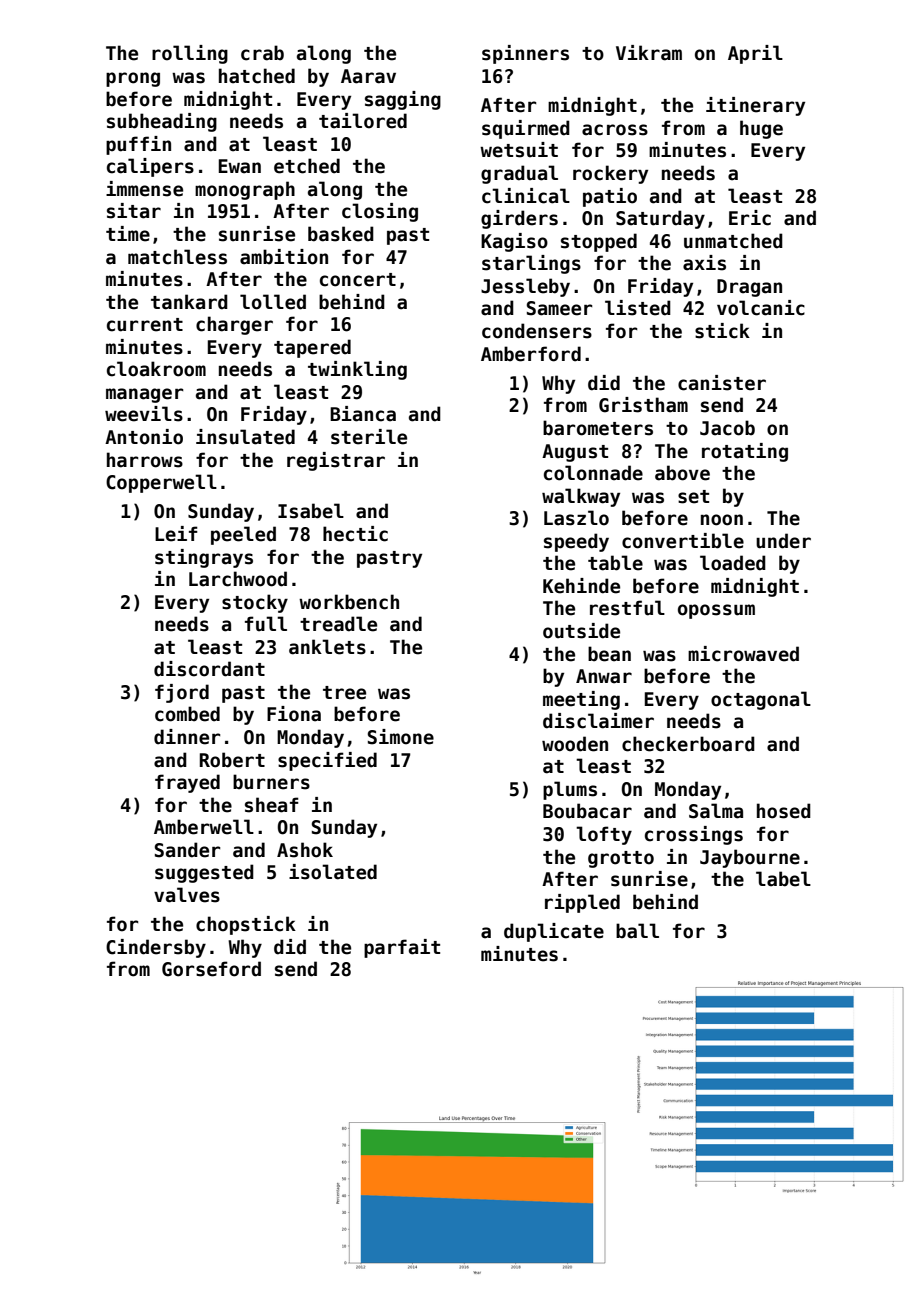  Describe the element at coordinates (525, 54) in the document. I see `spinners` at that location.
